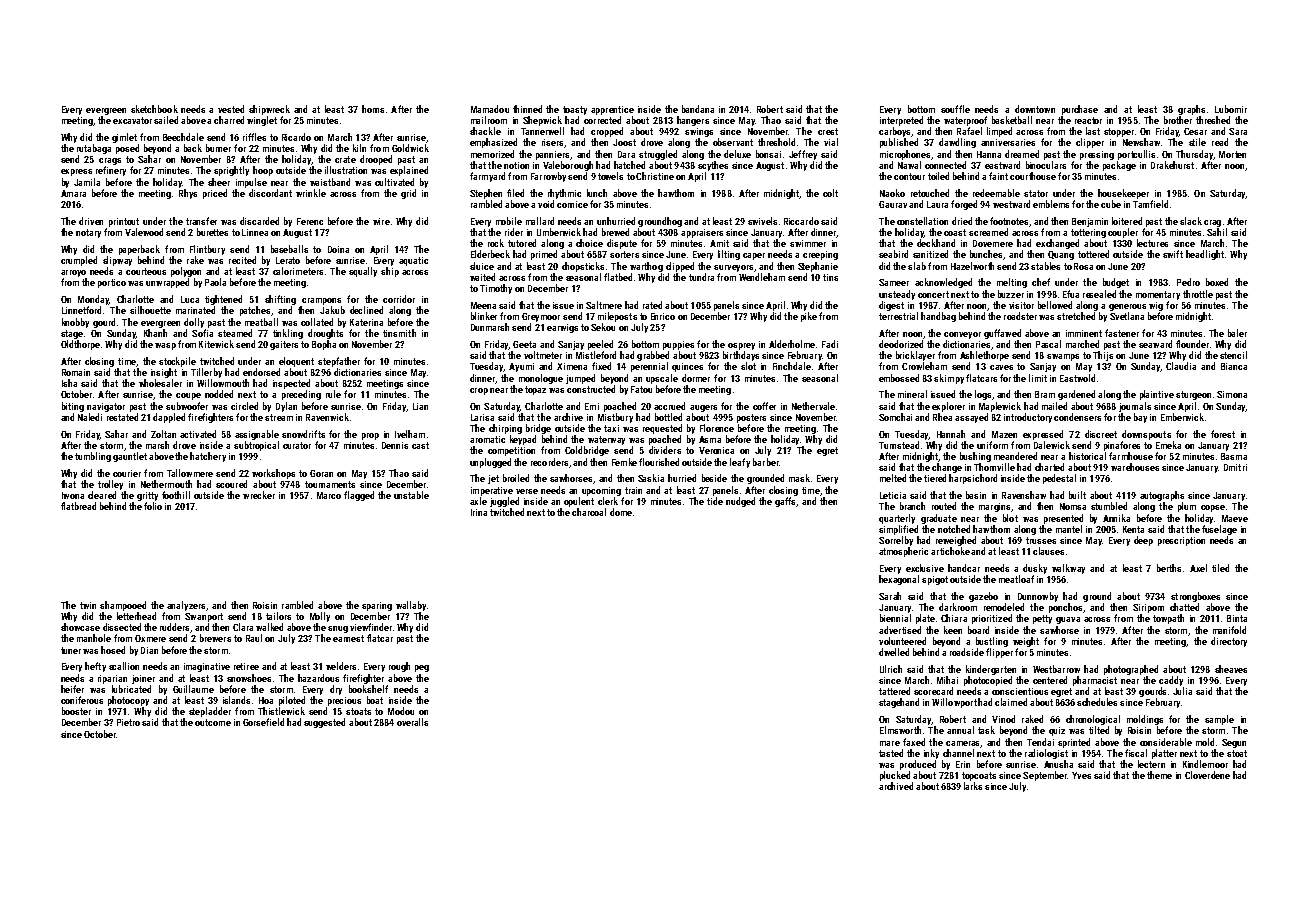 The width and height of the page is (1308, 924). What do you see at coordinates (1195, 597) in the page?
I see `strongboxes` at bounding box center [1195, 597].
